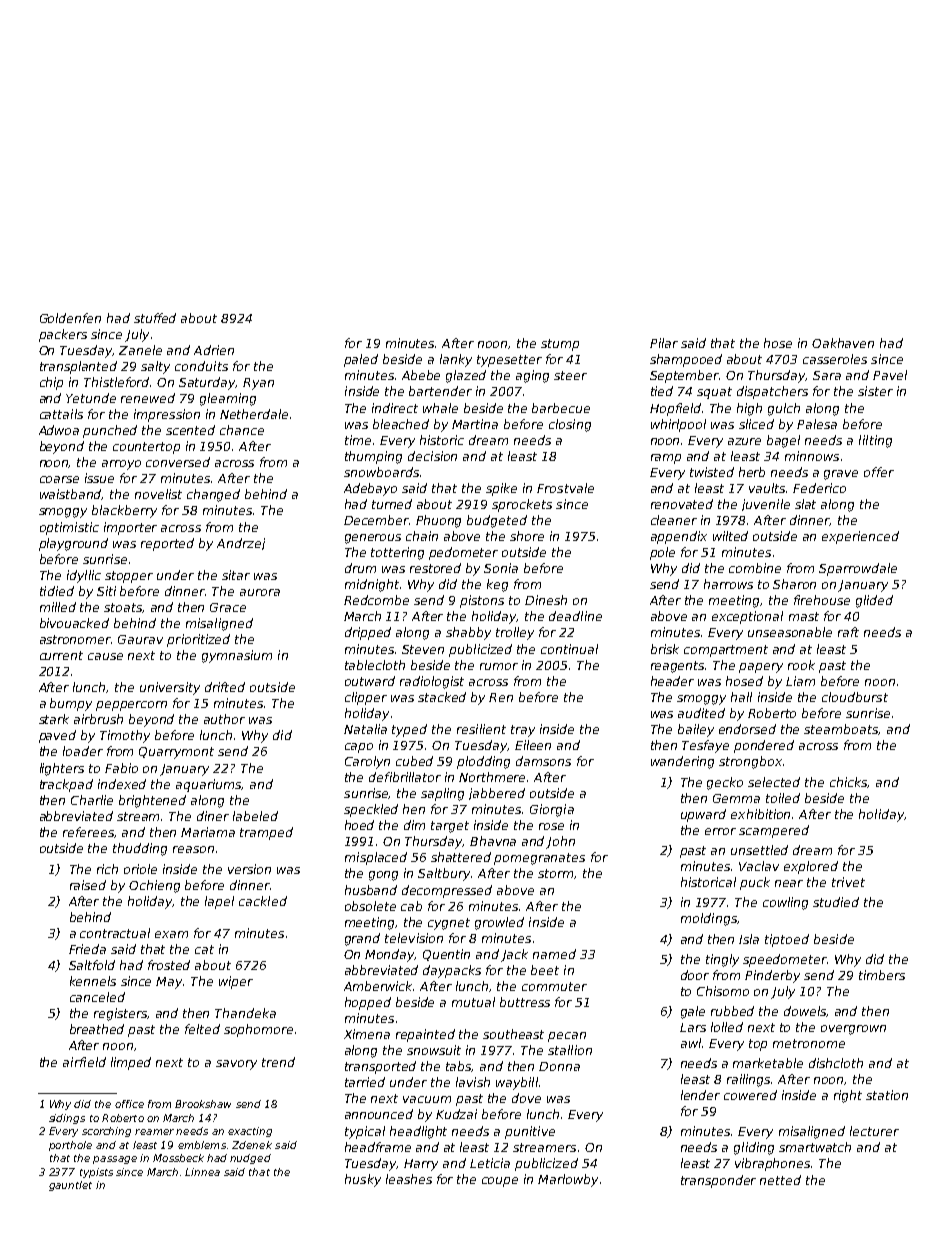 This image has height=1233, width=952. I want to click on Oakhaven, so click(843, 343).
